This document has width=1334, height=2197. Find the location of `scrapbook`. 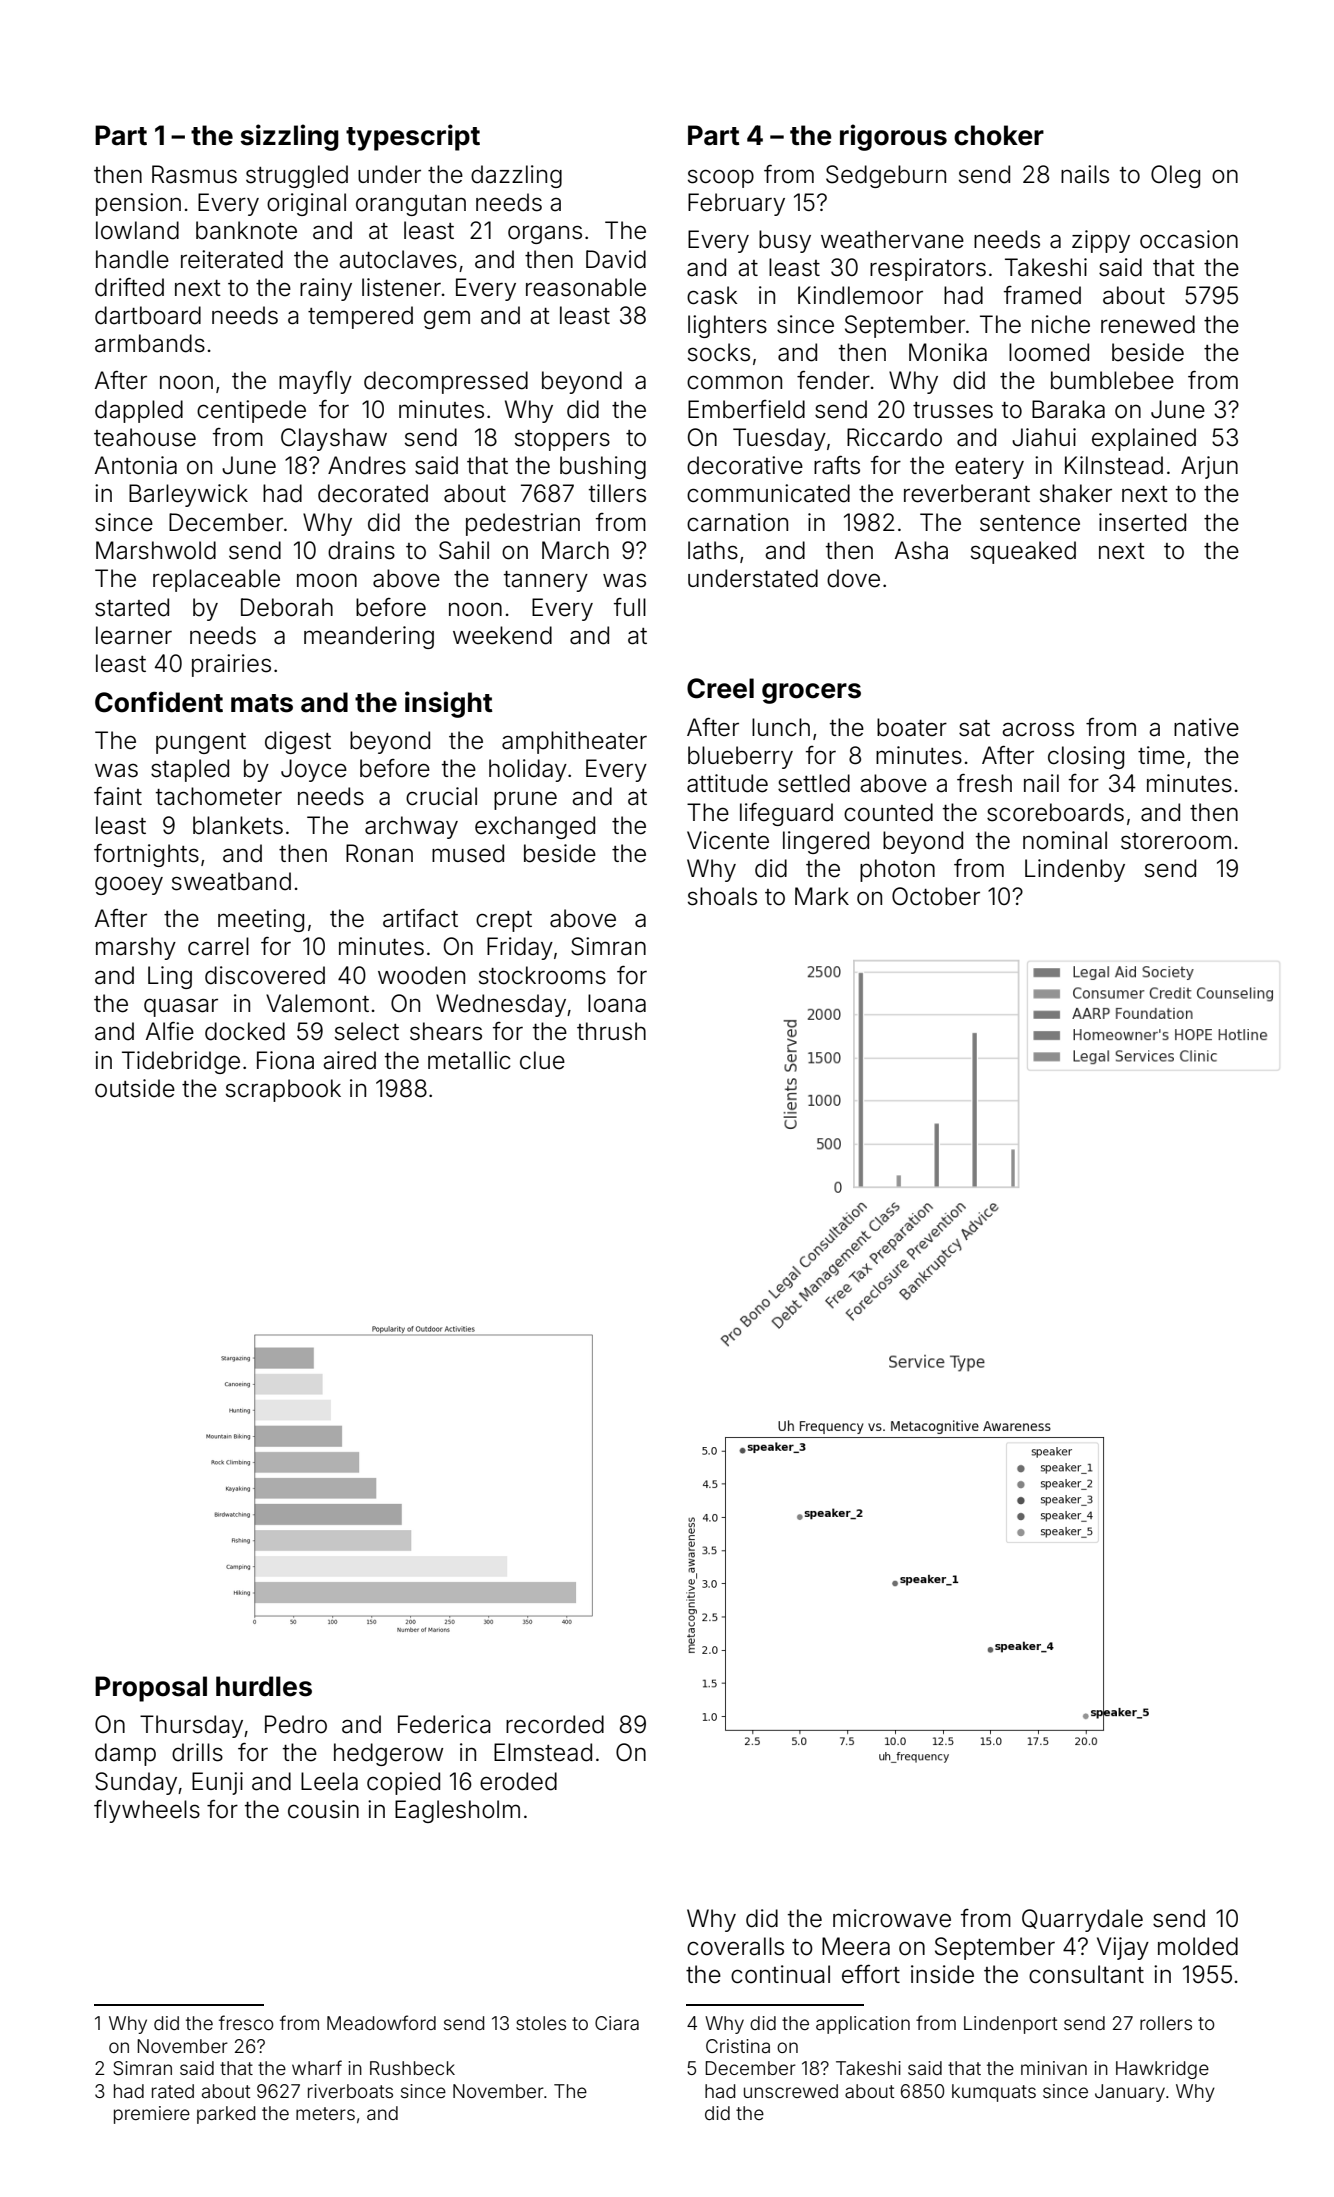

scrapbook is located at coordinates (283, 1090).
